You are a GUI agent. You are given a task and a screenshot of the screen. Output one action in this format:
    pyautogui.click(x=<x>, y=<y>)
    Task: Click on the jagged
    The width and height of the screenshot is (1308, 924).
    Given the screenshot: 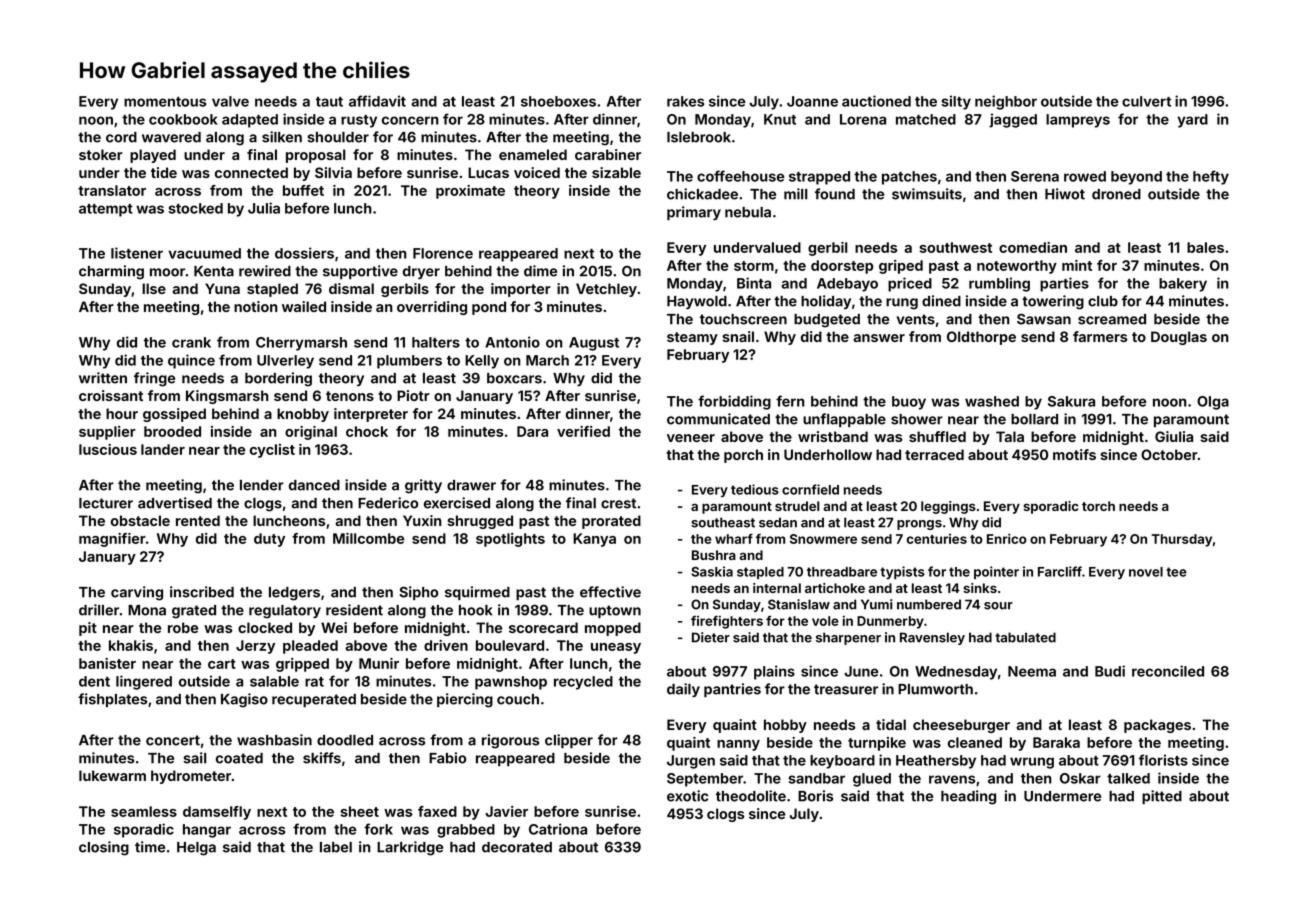 What is the action you would take?
    pyautogui.click(x=1013, y=120)
